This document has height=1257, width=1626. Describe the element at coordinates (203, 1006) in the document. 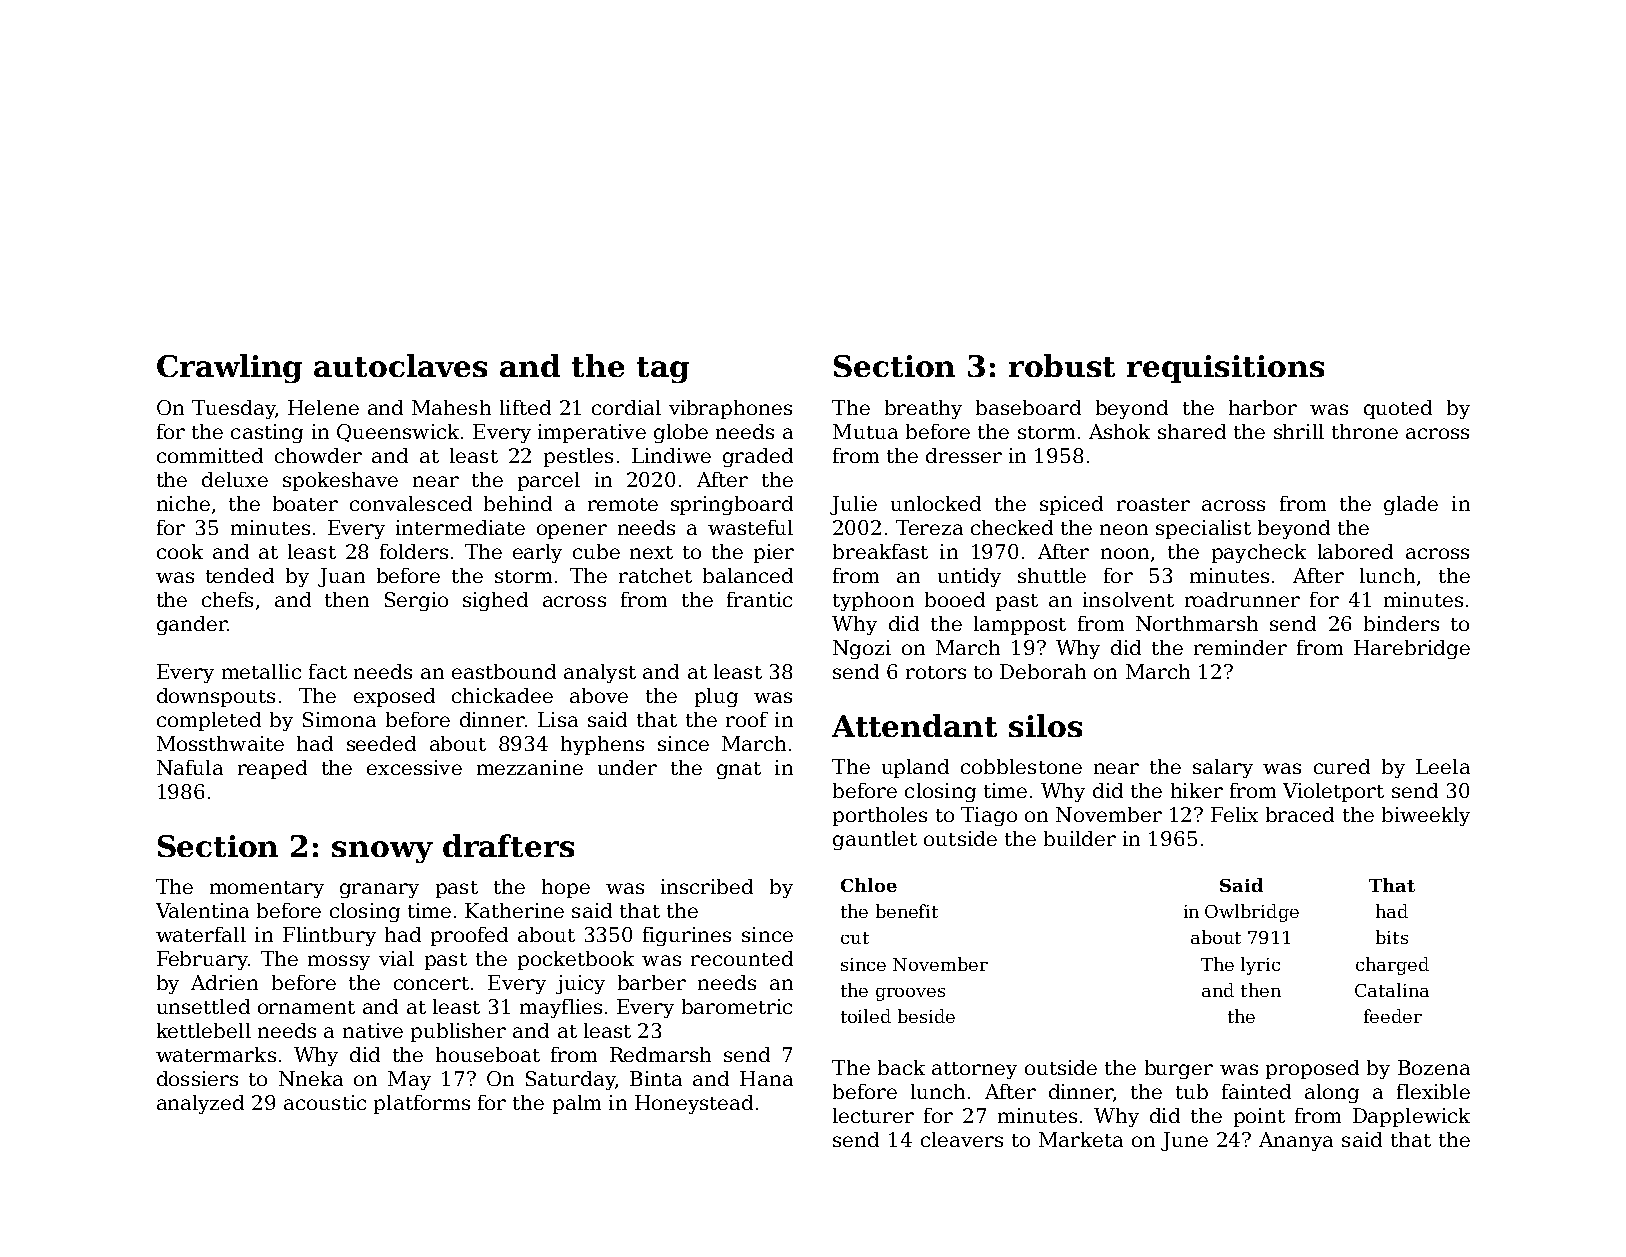

I see `unsettled` at that location.
